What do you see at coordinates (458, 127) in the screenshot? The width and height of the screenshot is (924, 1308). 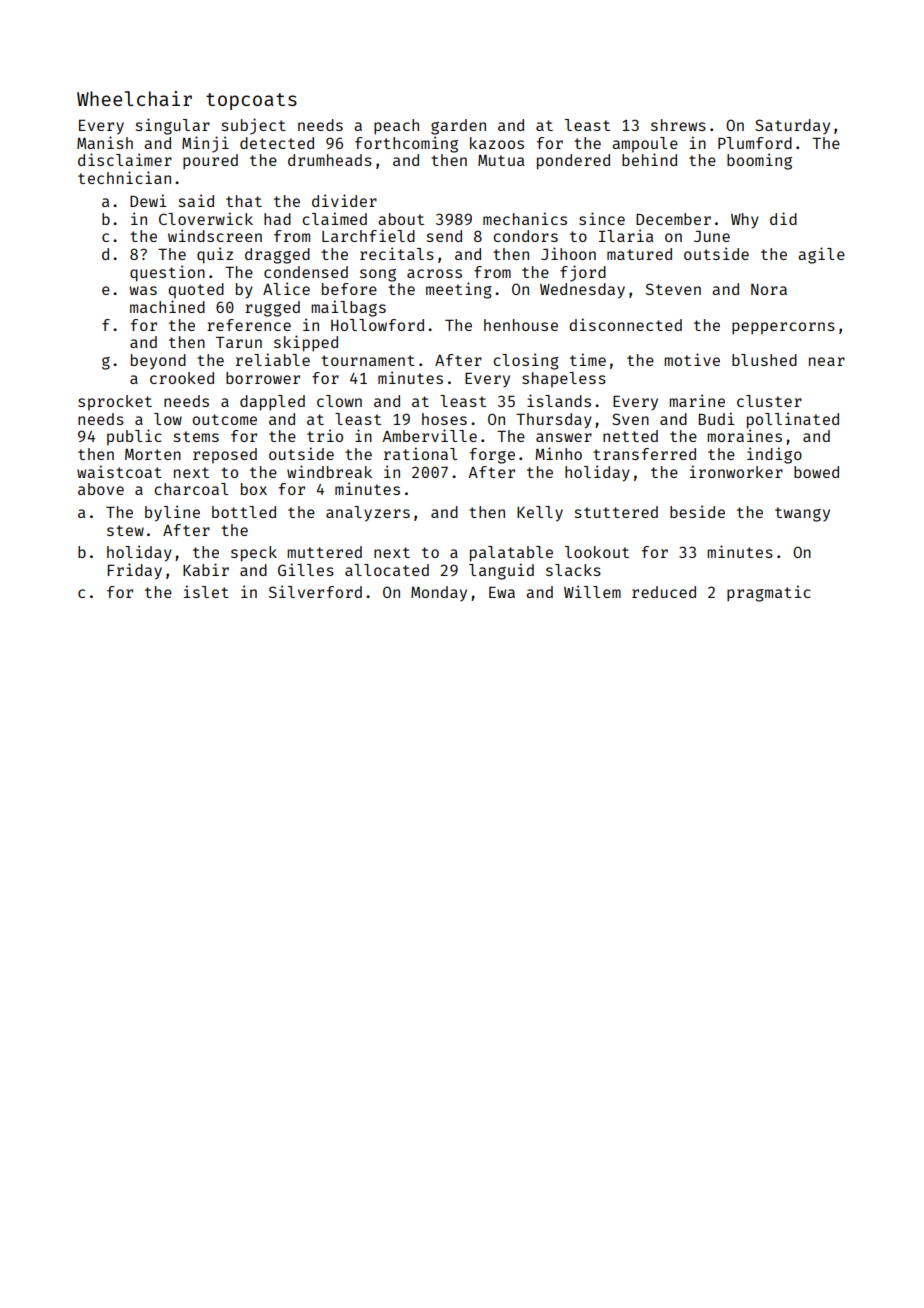 I see `garden` at bounding box center [458, 127].
